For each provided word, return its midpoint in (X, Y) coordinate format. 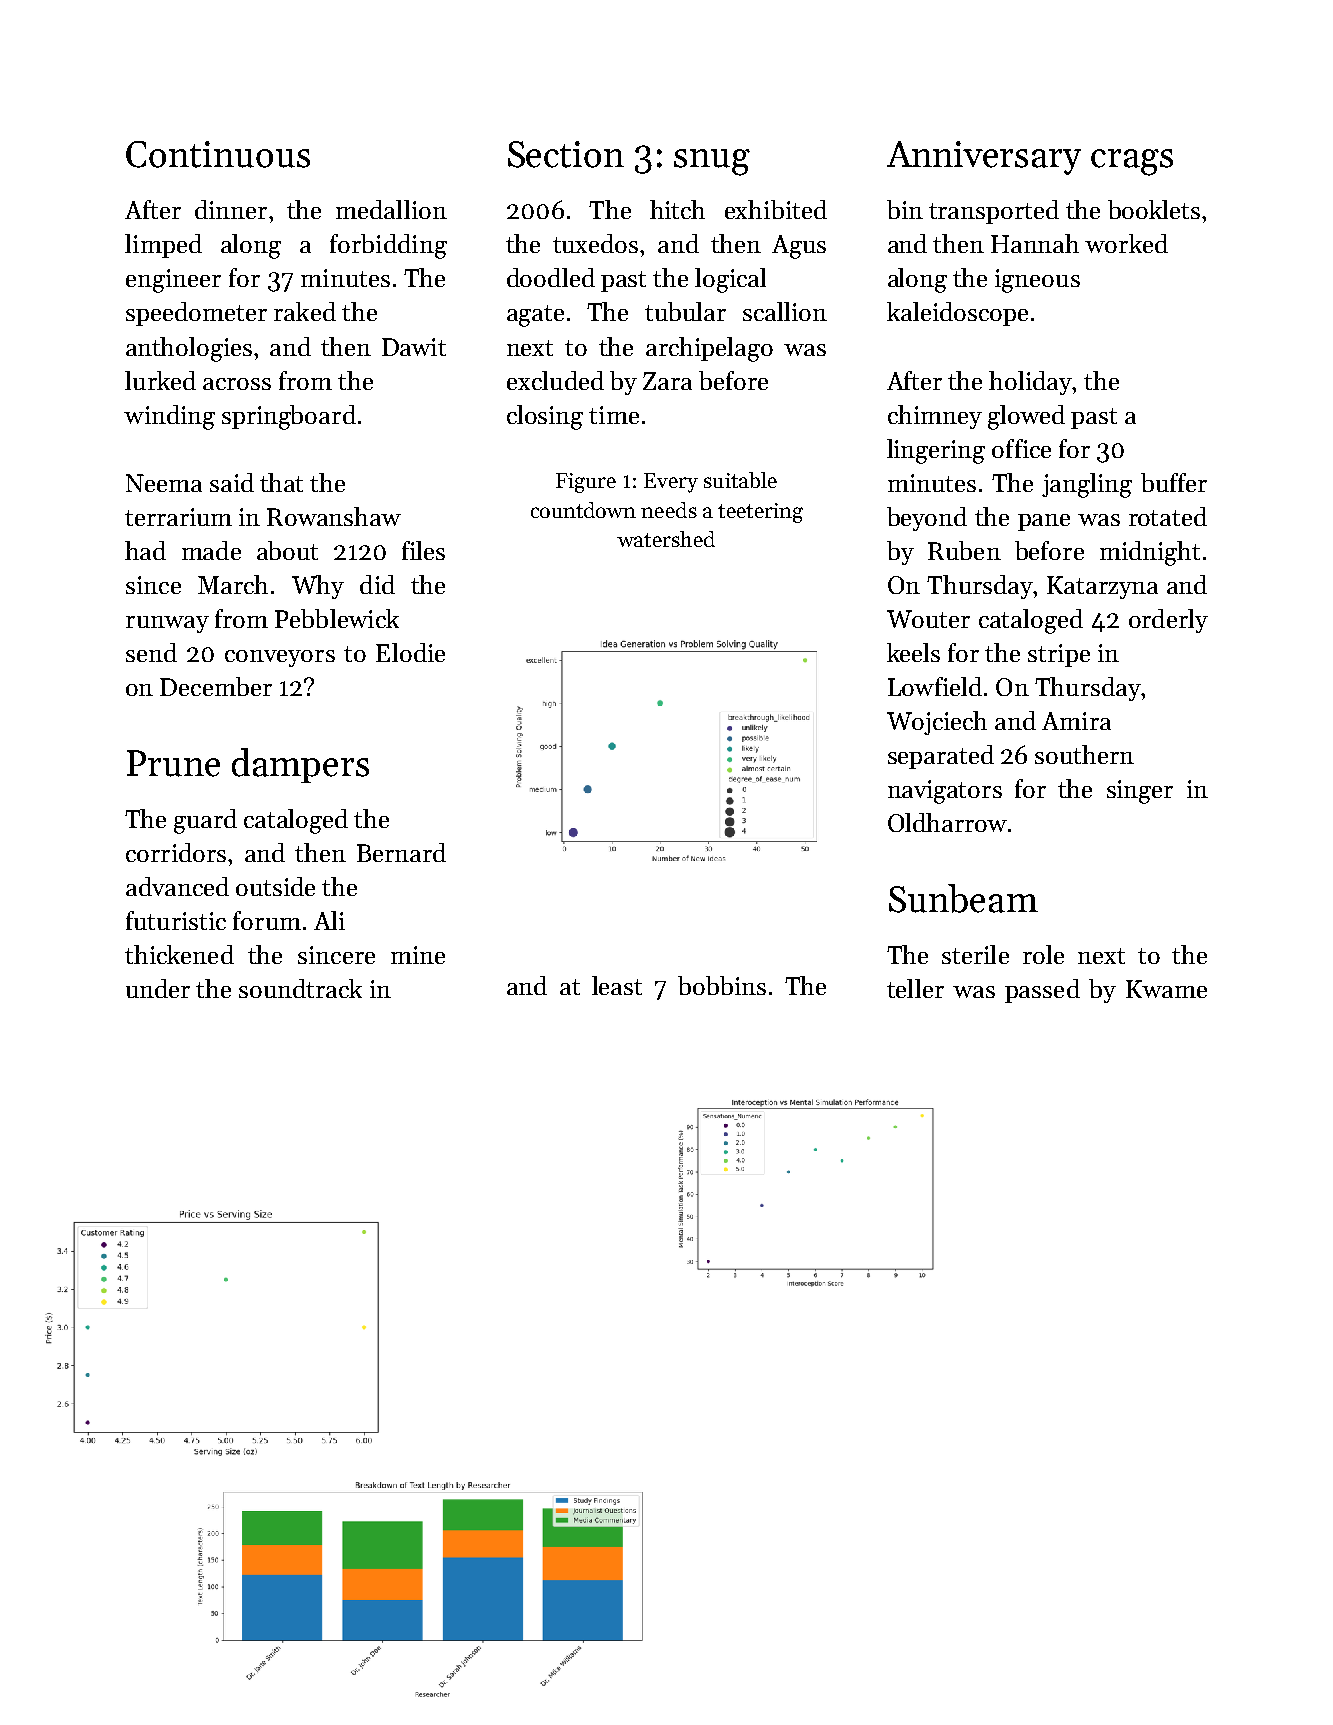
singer (1140, 792)
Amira (1076, 721)
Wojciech (937, 723)
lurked (160, 380)
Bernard (401, 852)
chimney (935, 417)
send (151, 652)
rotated (1168, 516)
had (145, 550)
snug (712, 162)
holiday (1031, 383)
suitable (740, 480)
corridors (176, 852)
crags (1132, 162)
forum (267, 920)
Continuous (218, 154)
